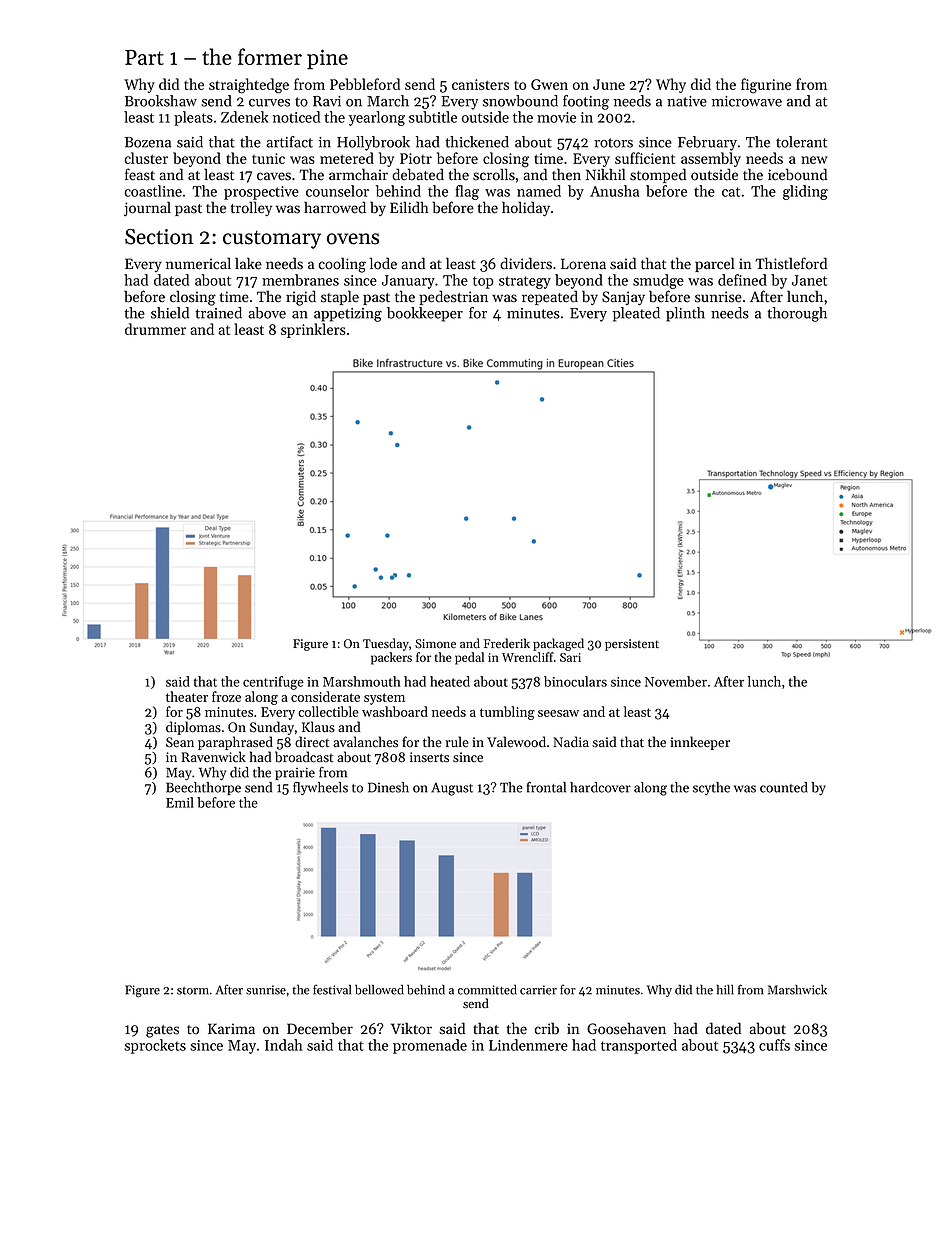  What do you see at coordinates (365, 84) in the page?
I see `Pebbleford` at bounding box center [365, 84].
